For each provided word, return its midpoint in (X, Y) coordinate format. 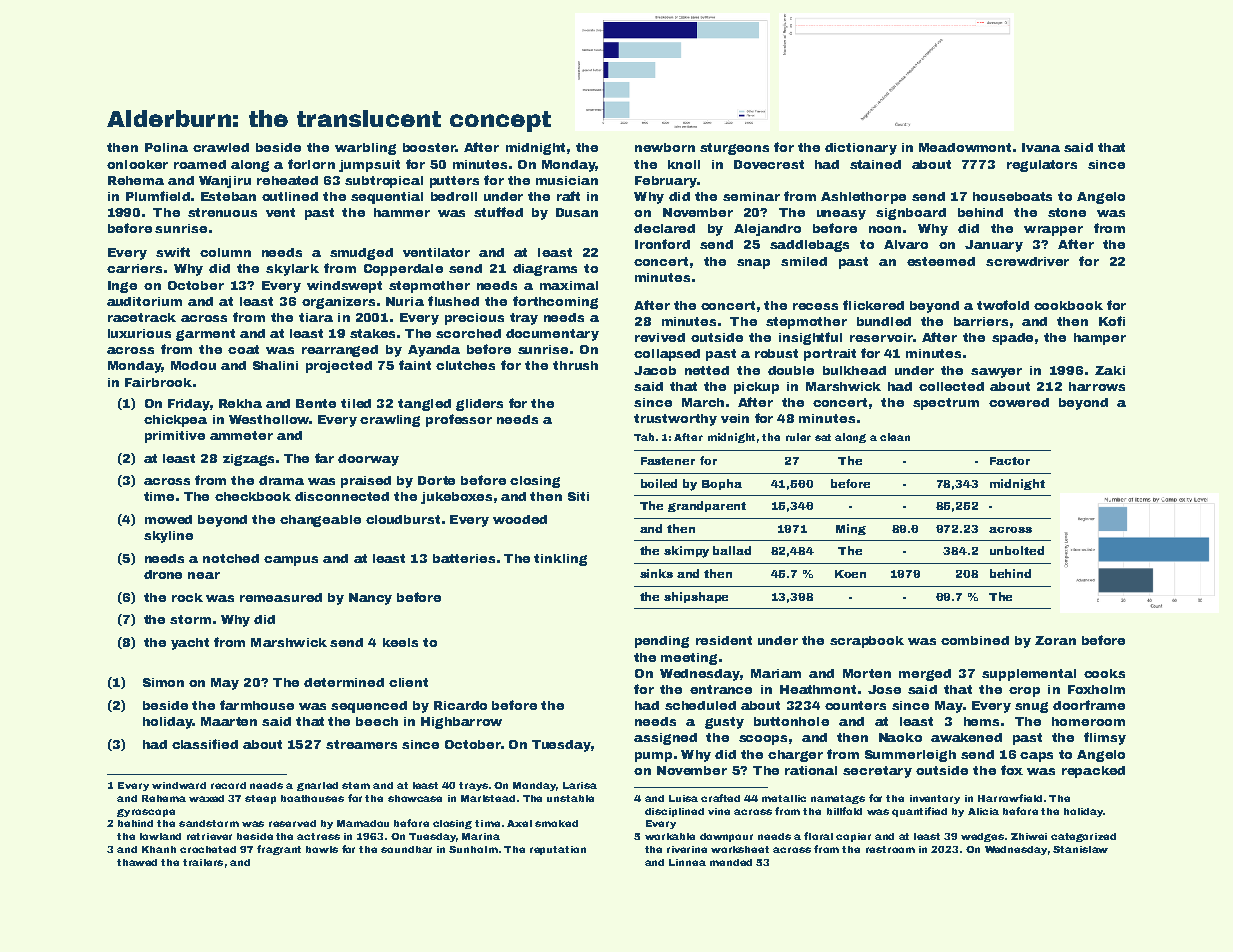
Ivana (1041, 147)
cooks (1104, 673)
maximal (569, 285)
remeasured (281, 597)
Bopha (722, 484)
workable (670, 836)
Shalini (275, 365)
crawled (221, 147)
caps (1036, 757)
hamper (1100, 339)
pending (662, 642)
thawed (137, 862)
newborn (665, 147)
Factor (1010, 461)
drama (281, 480)
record (228, 785)
